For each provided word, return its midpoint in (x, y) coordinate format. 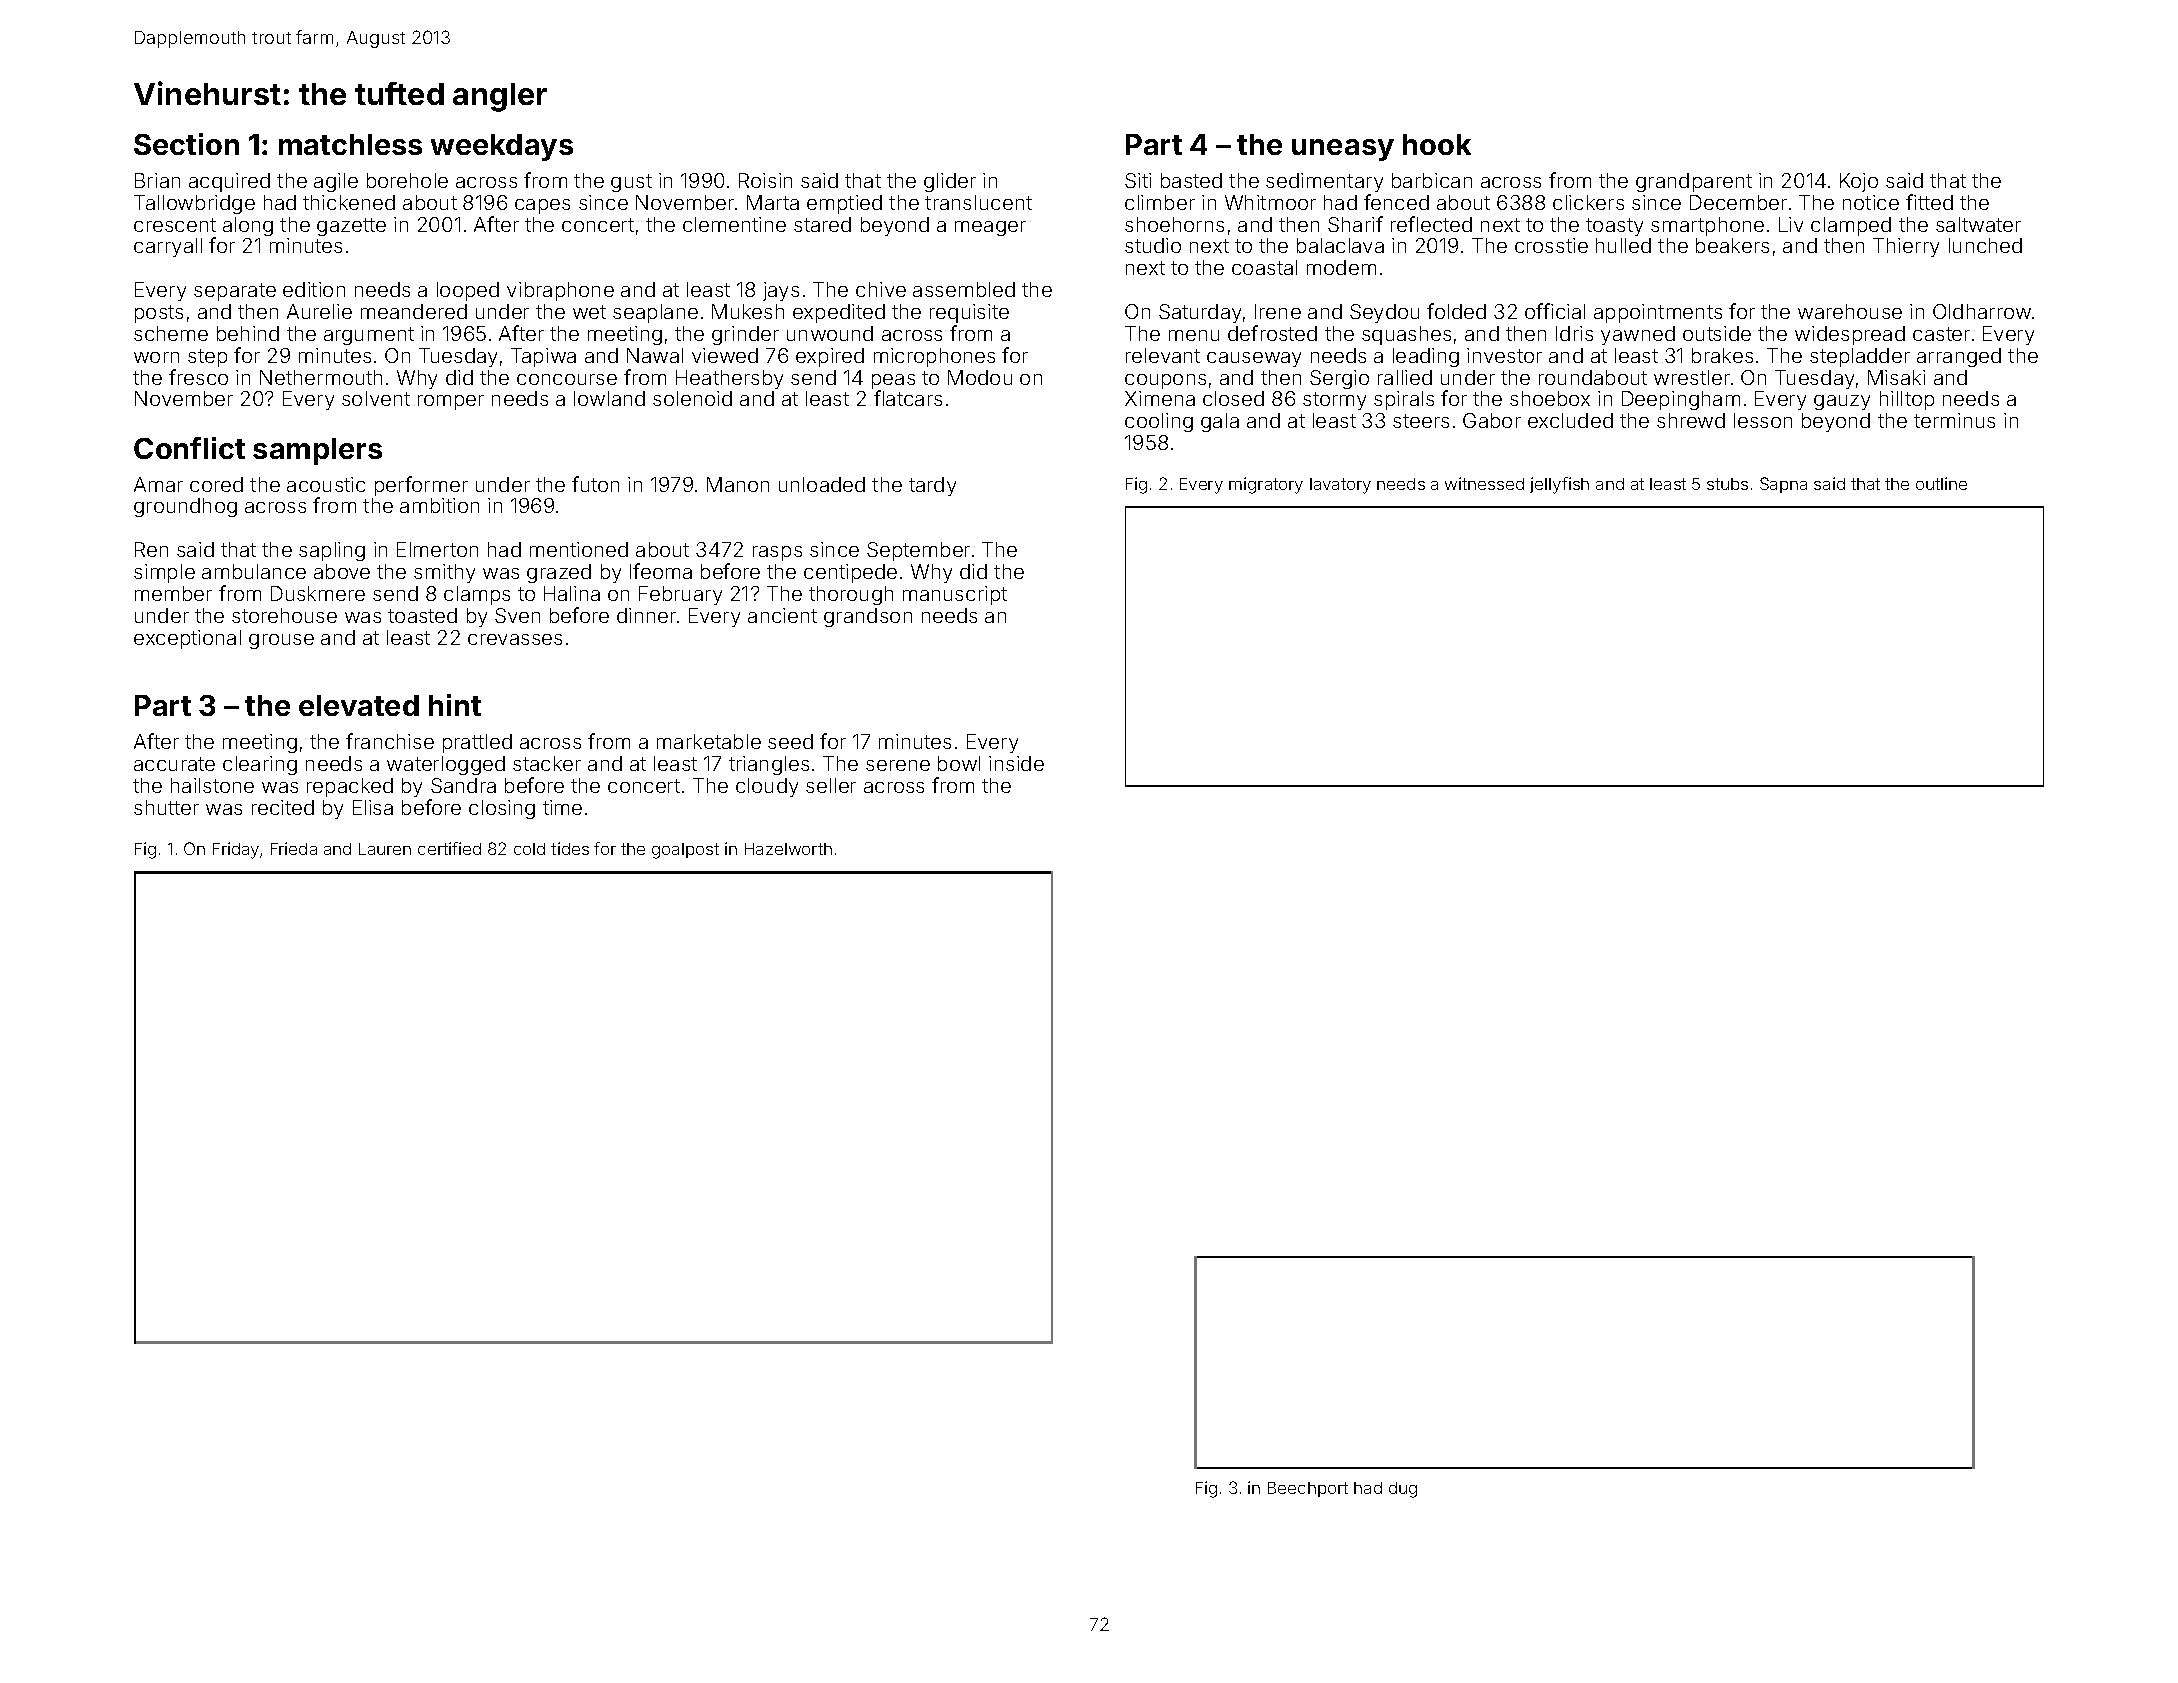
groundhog (185, 507)
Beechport (1308, 1489)
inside (1016, 763)
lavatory (1340, 486)
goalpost (685, 851)
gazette (351, 227)
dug (1403, 1490)
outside (1717, 333)
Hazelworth (788, 849)
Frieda (294, 848)
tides (570, 848)
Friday (236, 850)
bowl (959, 763)
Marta (773, 202)
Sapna (1783, 485)
